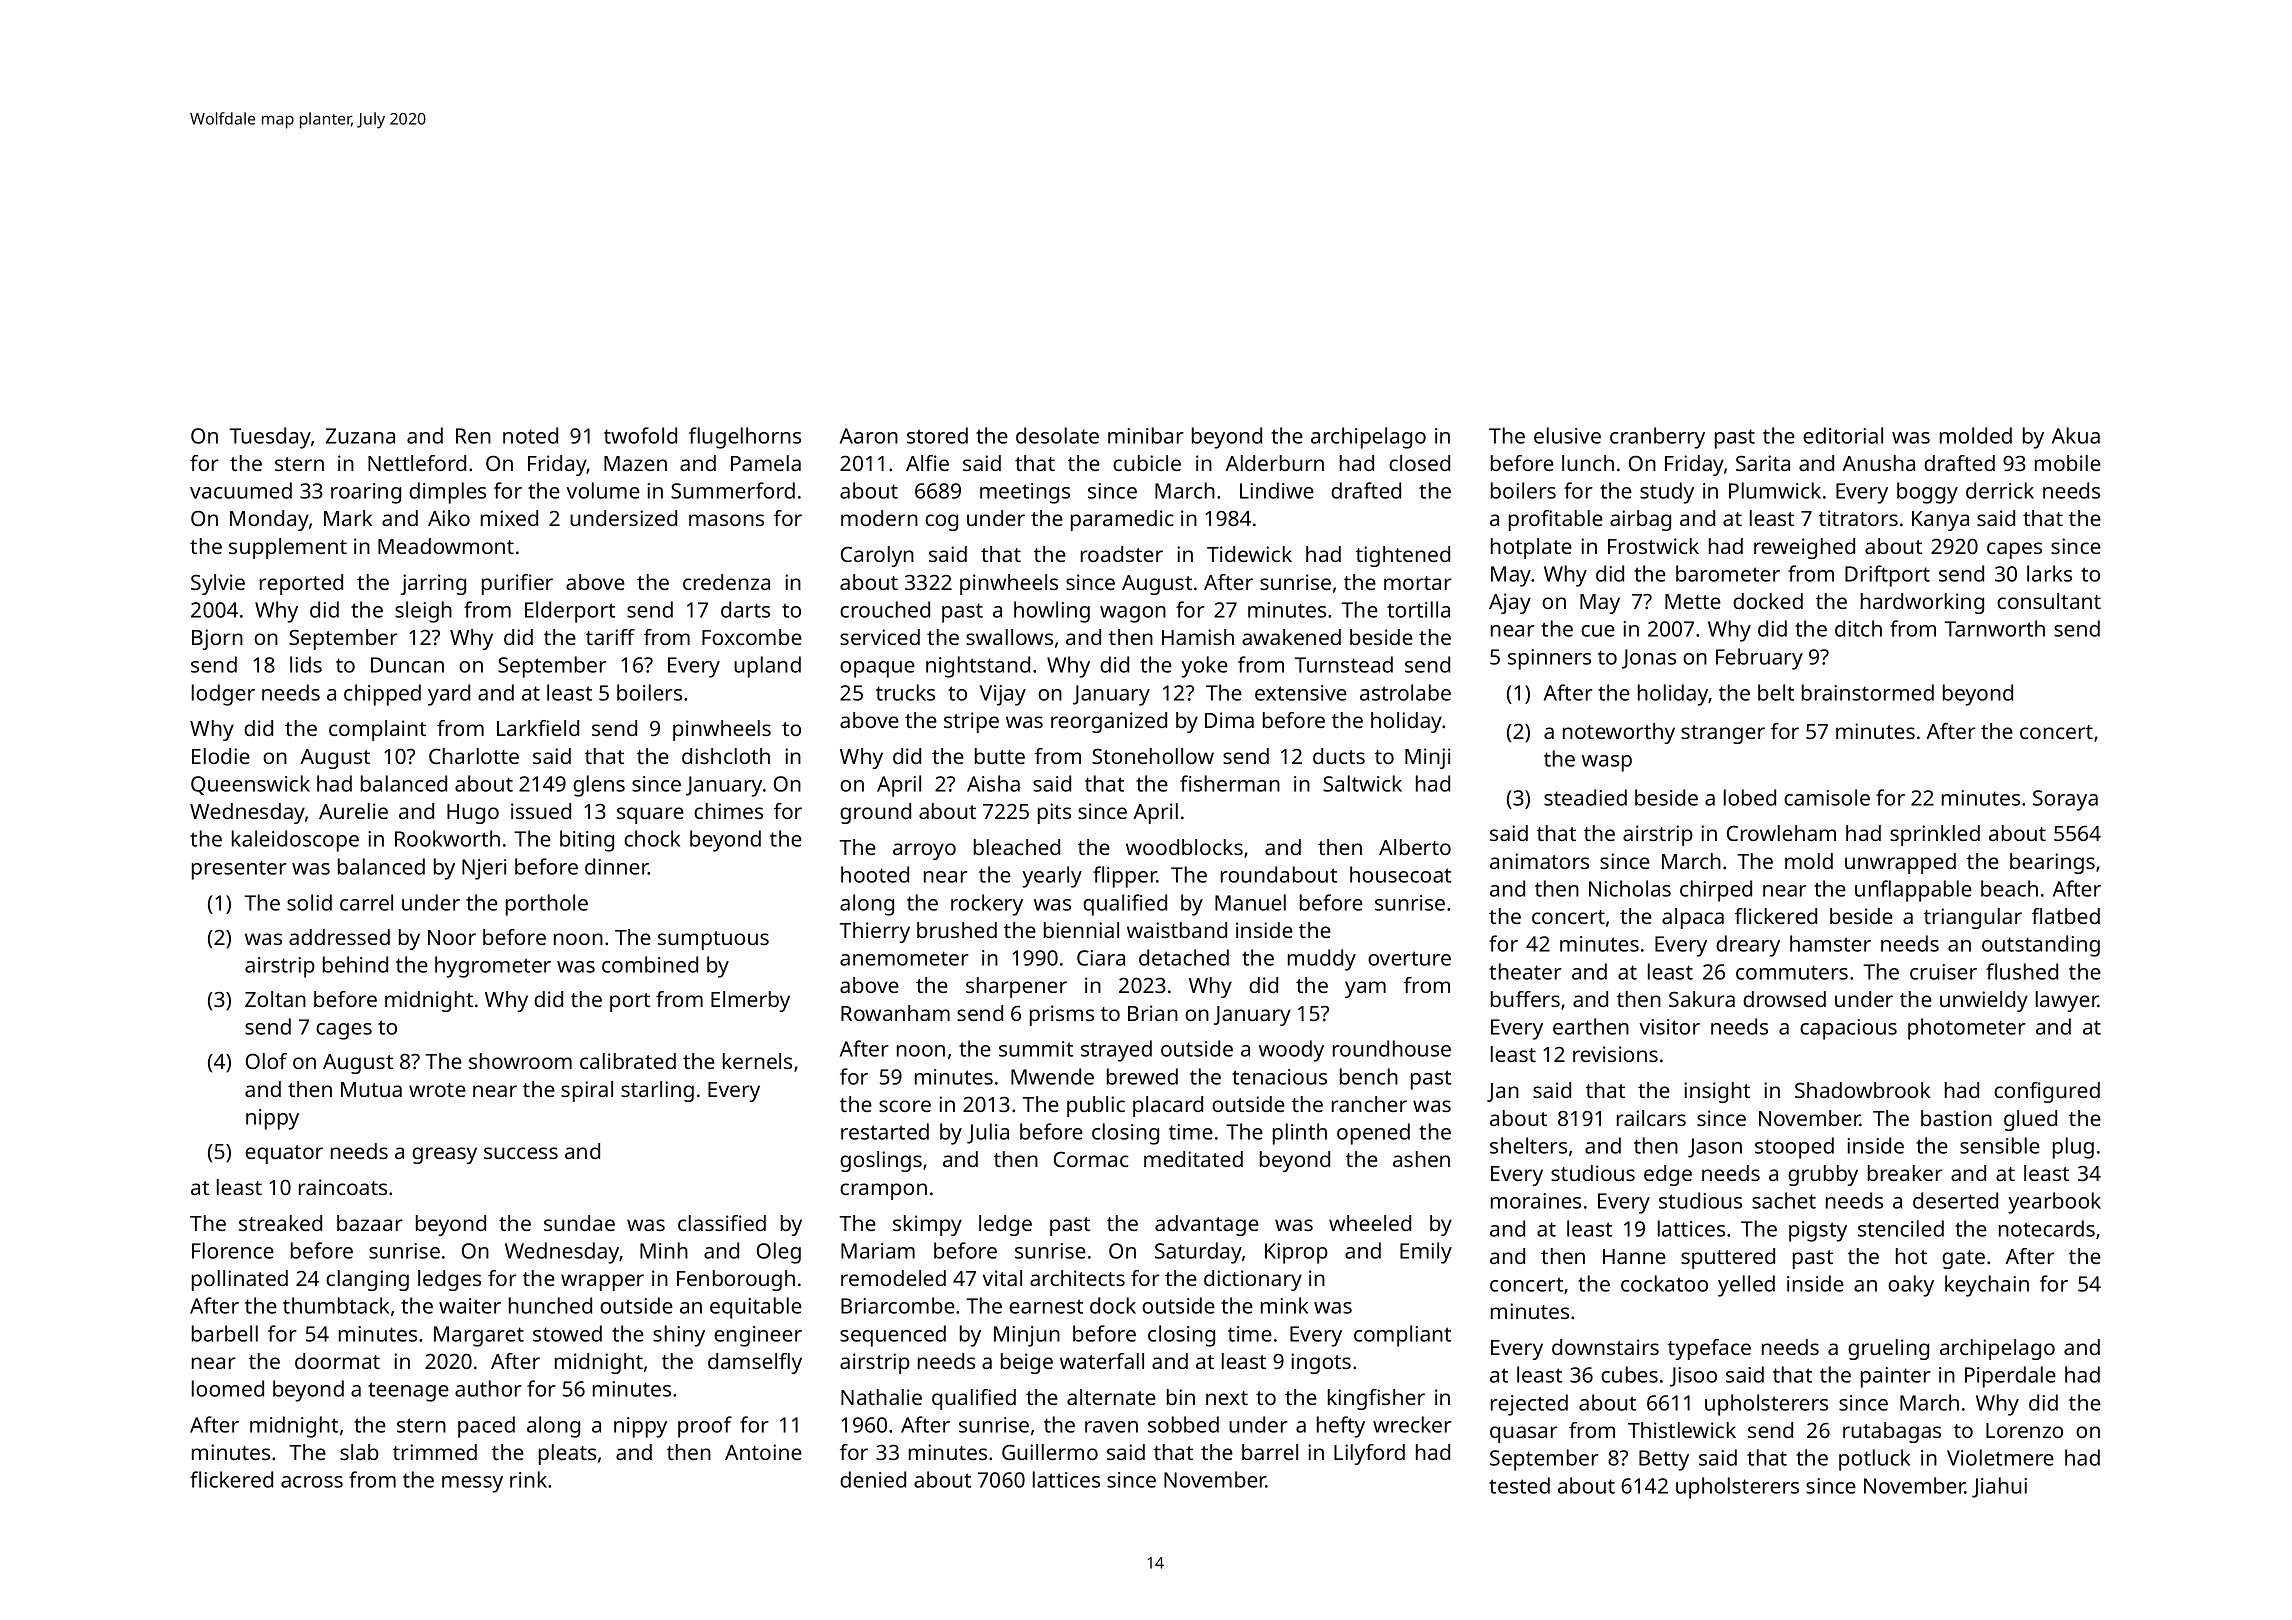 The height and width of the document is (1620, 2292). Describe the element at coordinates (1146, 435) in the document. I see `minibar` at that location.
